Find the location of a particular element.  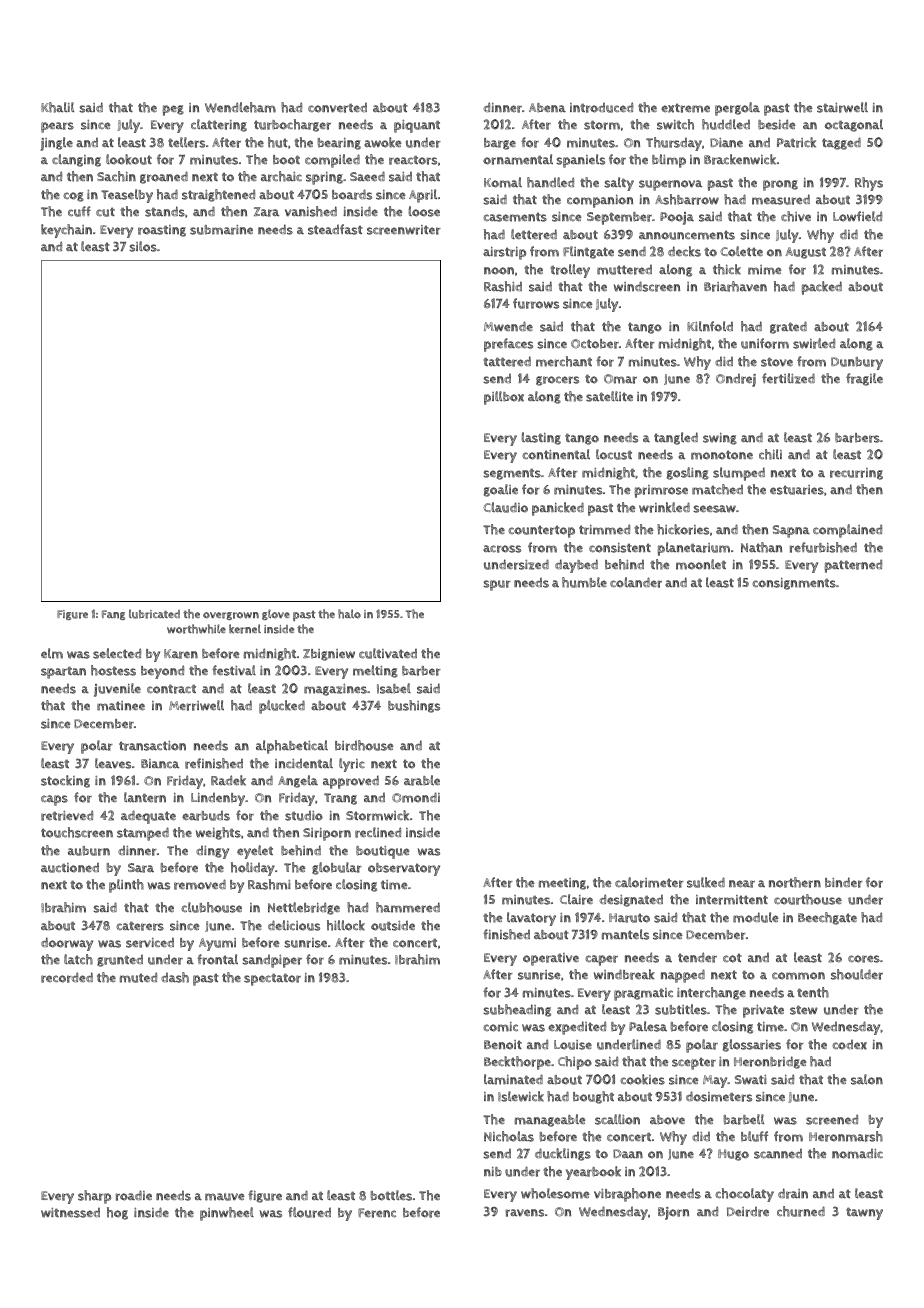

consignments is located at coordinates (794, 584).
